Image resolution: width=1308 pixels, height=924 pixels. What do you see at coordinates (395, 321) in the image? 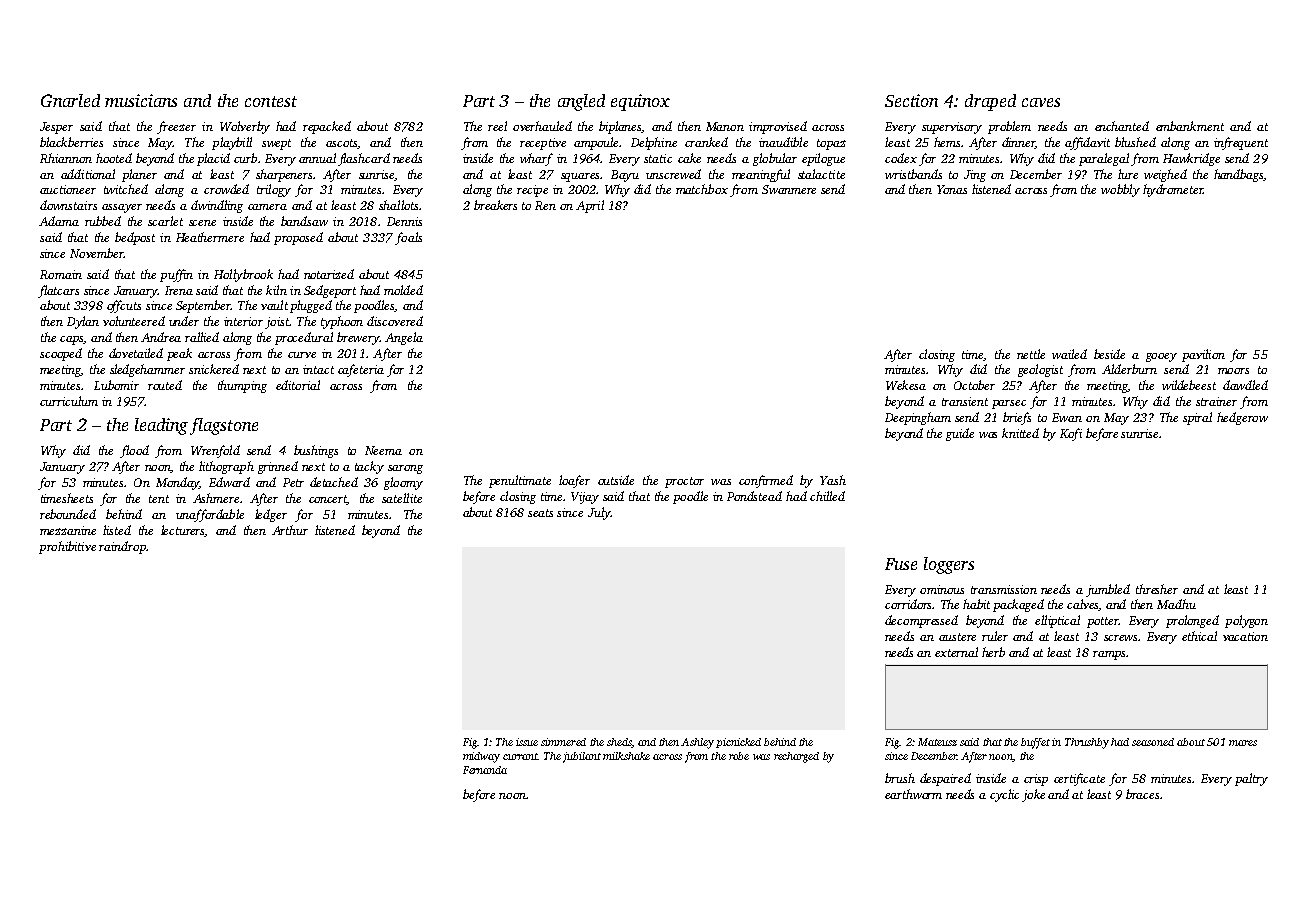
I see `discovered` at bounding box center [395, 321].
